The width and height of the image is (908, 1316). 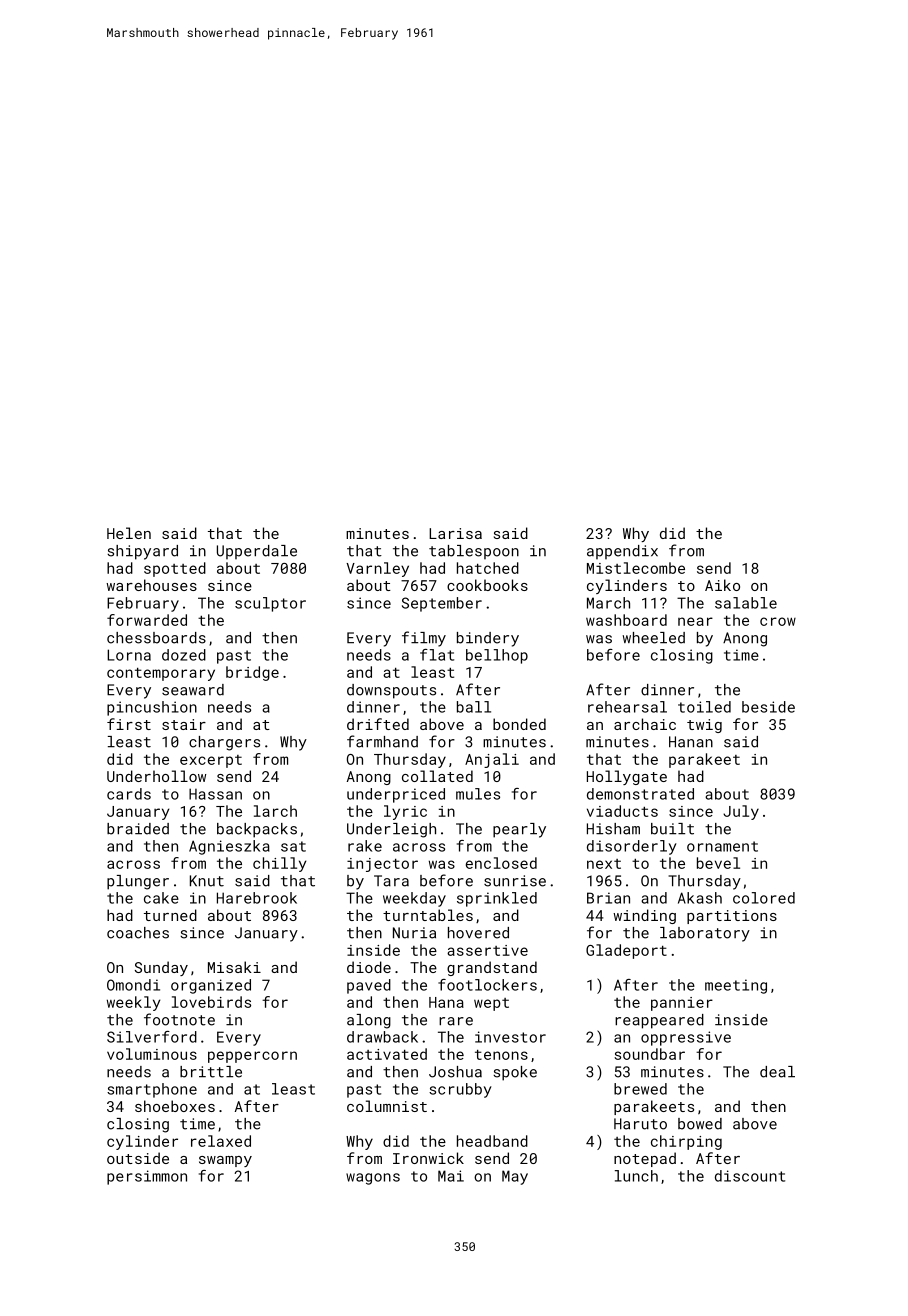 What do you see at coordinates (492, 760) in the image?
I see `Anjali` at bounding box center [492, 760].
